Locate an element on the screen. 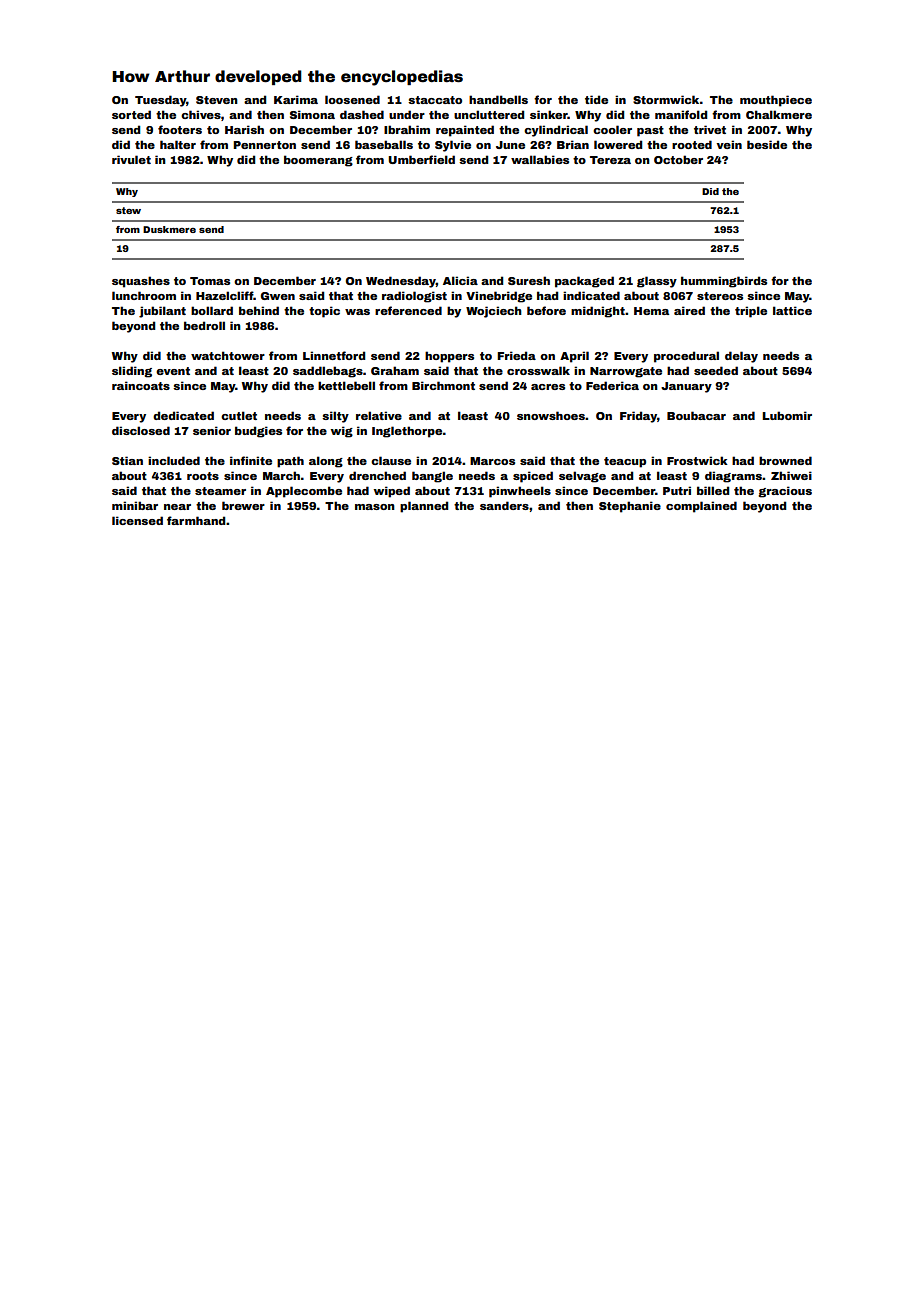 The width and height of the screenshot is (924, 1308). roots is located at coordinates (203, 476).
